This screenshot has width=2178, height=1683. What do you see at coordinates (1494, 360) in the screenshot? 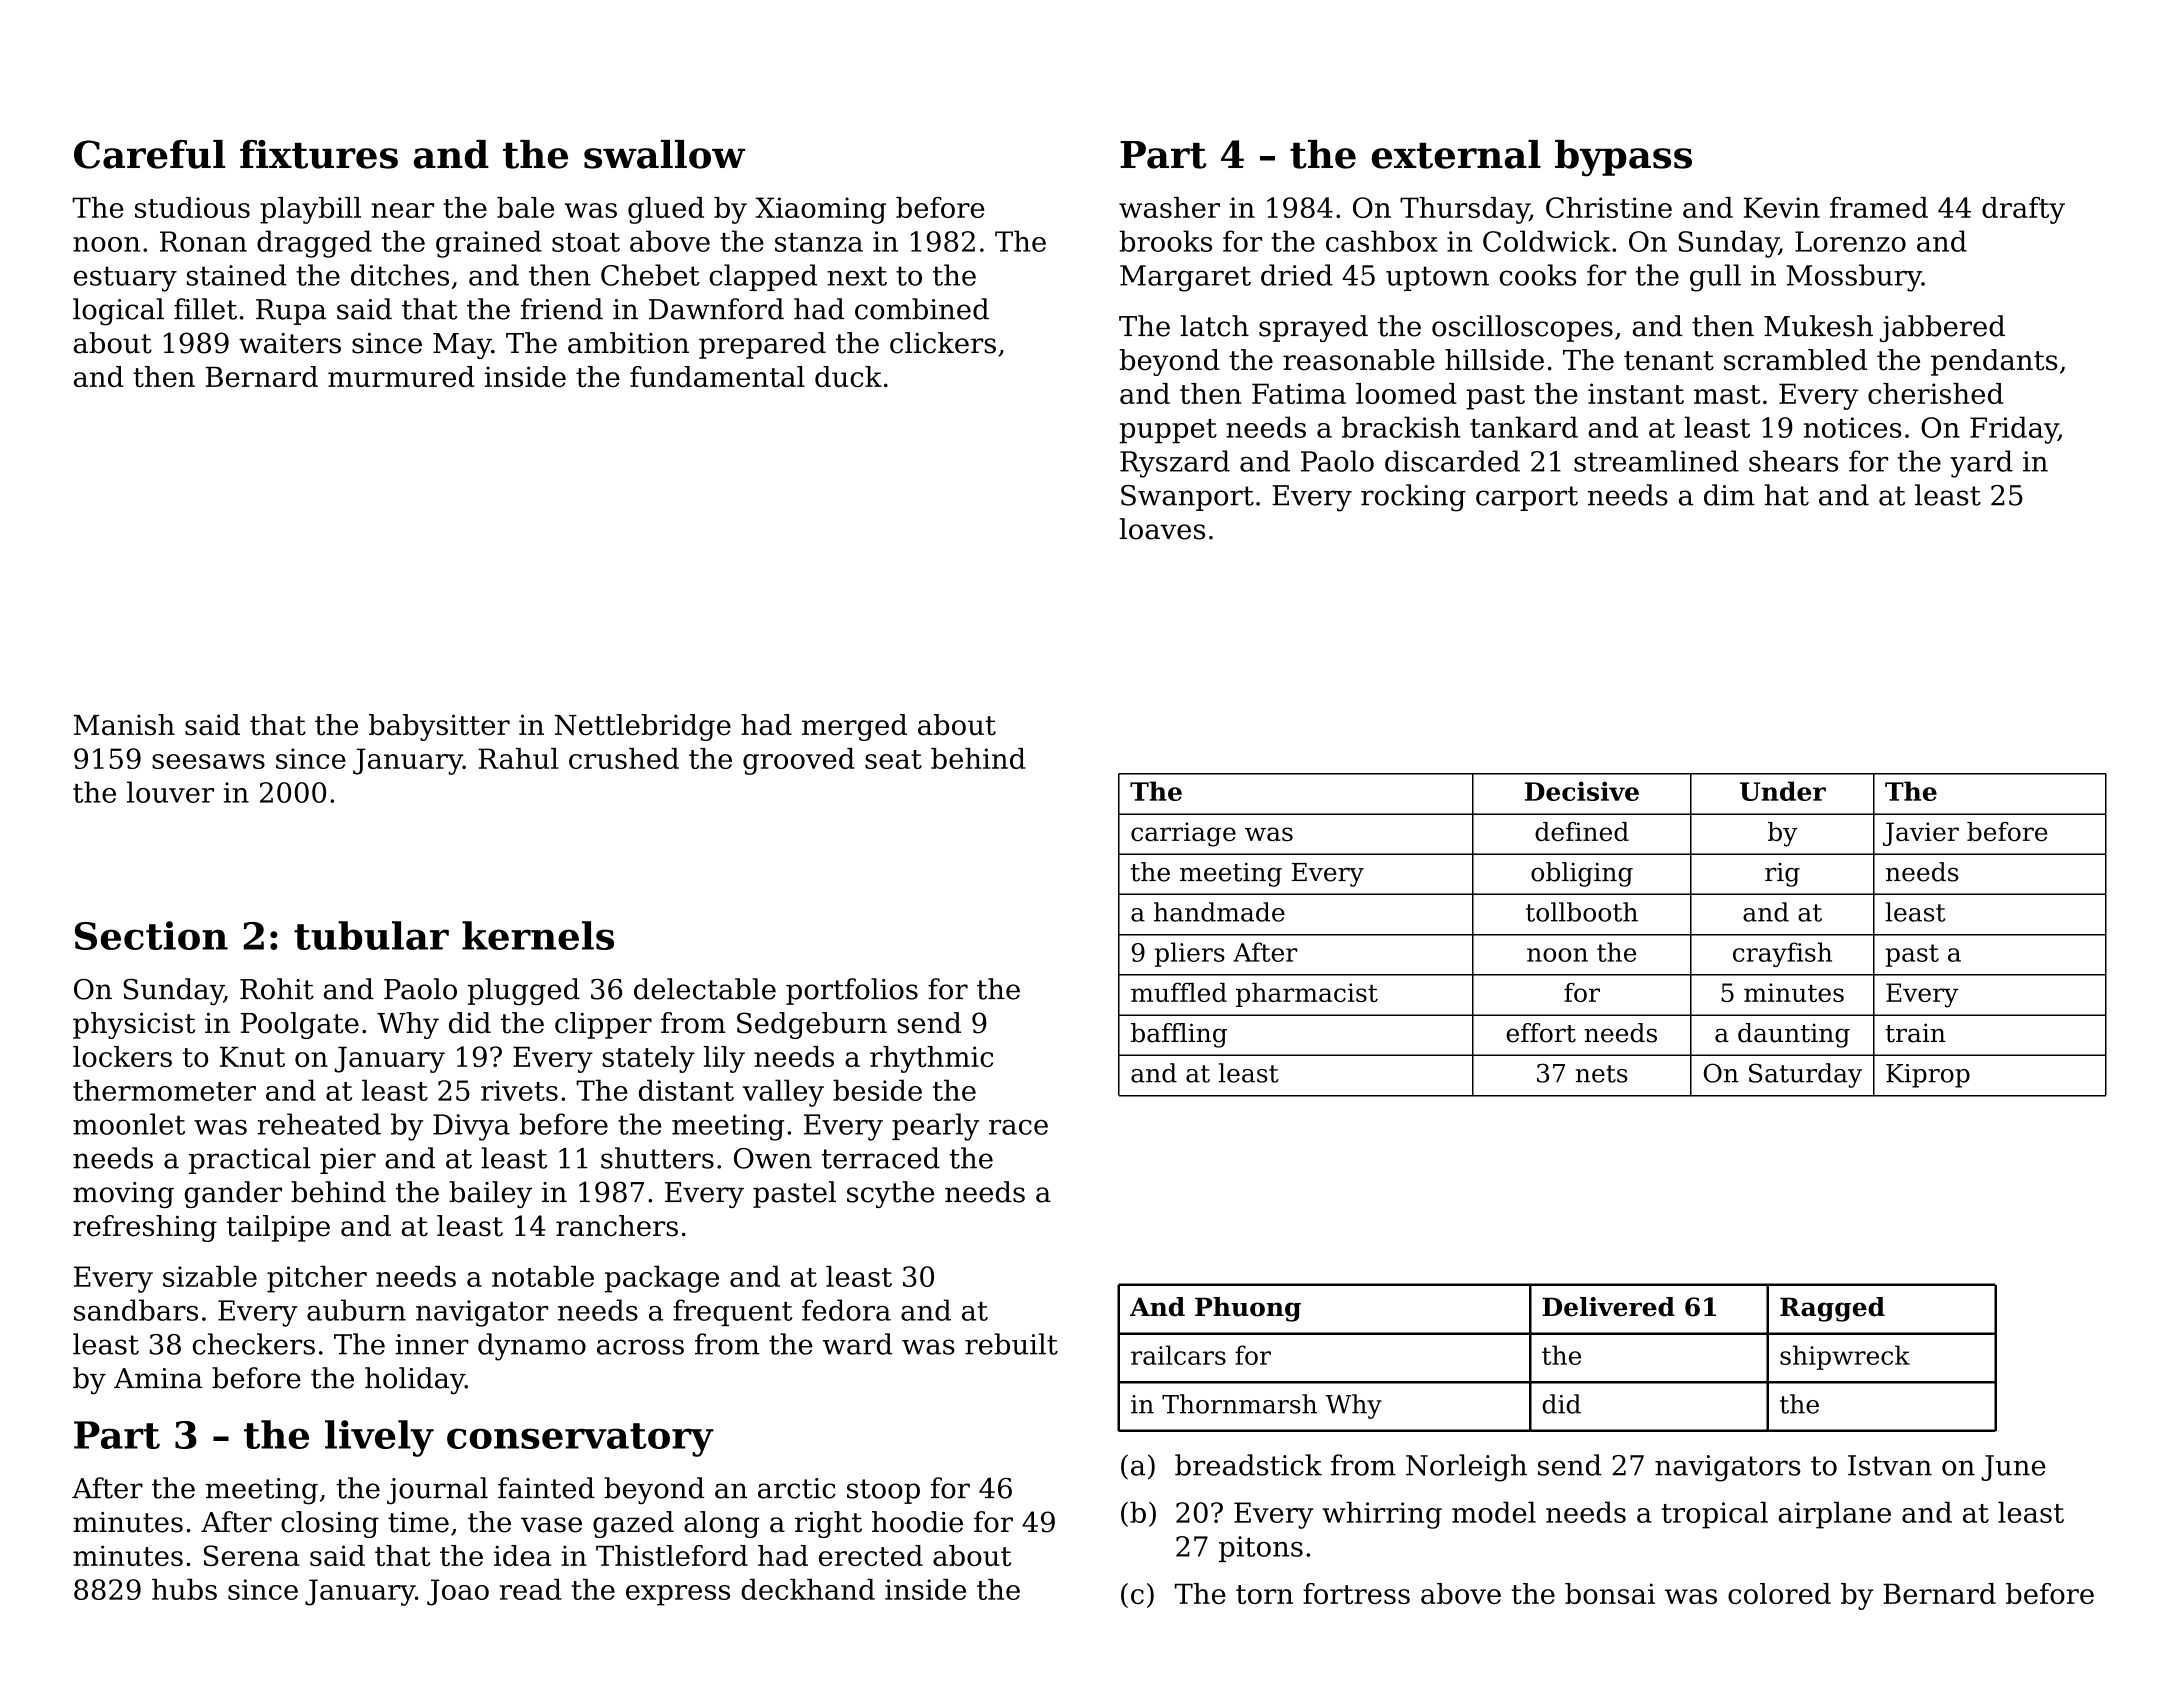
I see `hillside` at bounding box center [1494, 360].
